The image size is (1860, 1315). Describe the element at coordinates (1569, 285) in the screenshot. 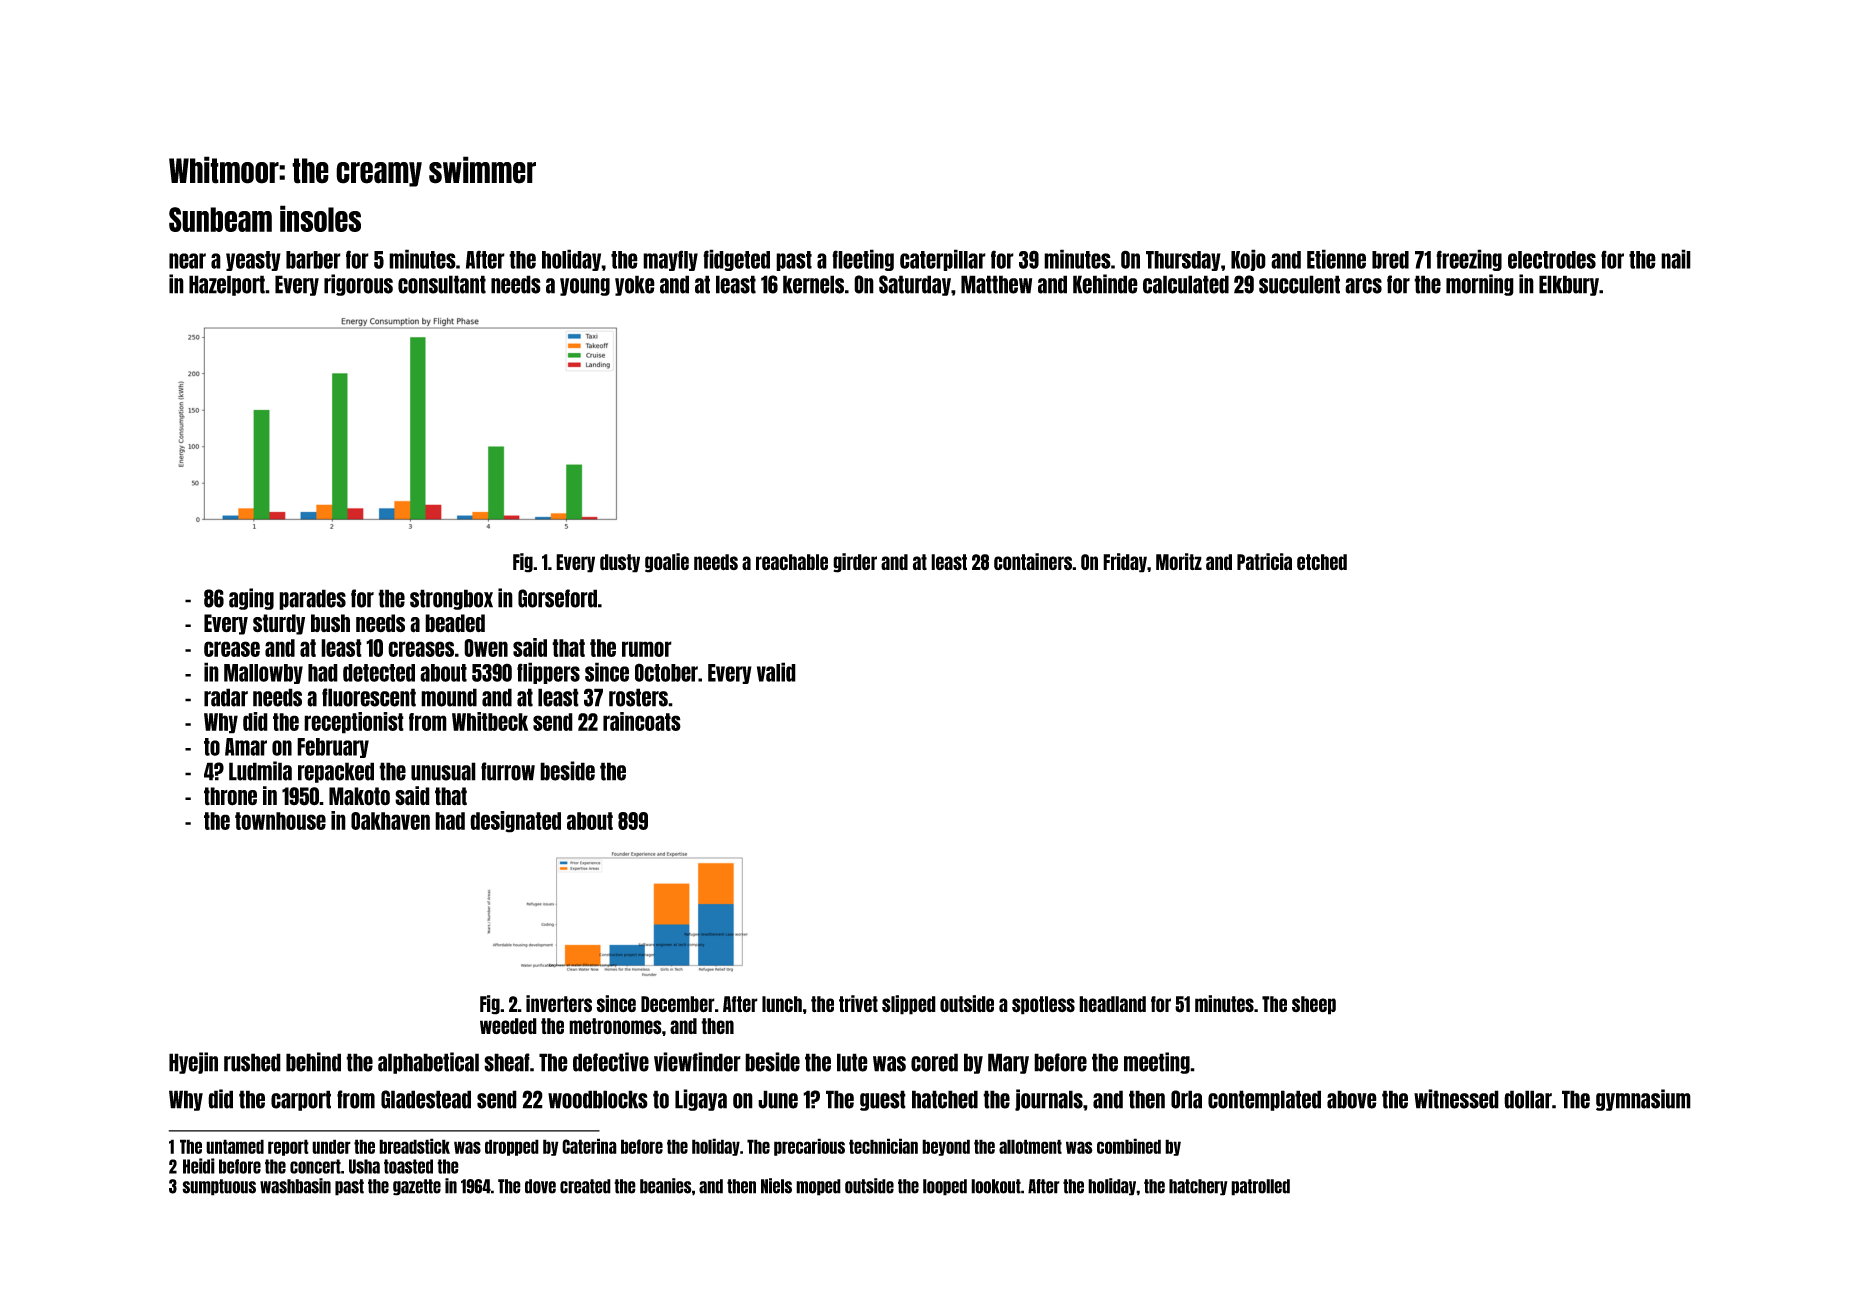

I see `Elkbury` at that location.
